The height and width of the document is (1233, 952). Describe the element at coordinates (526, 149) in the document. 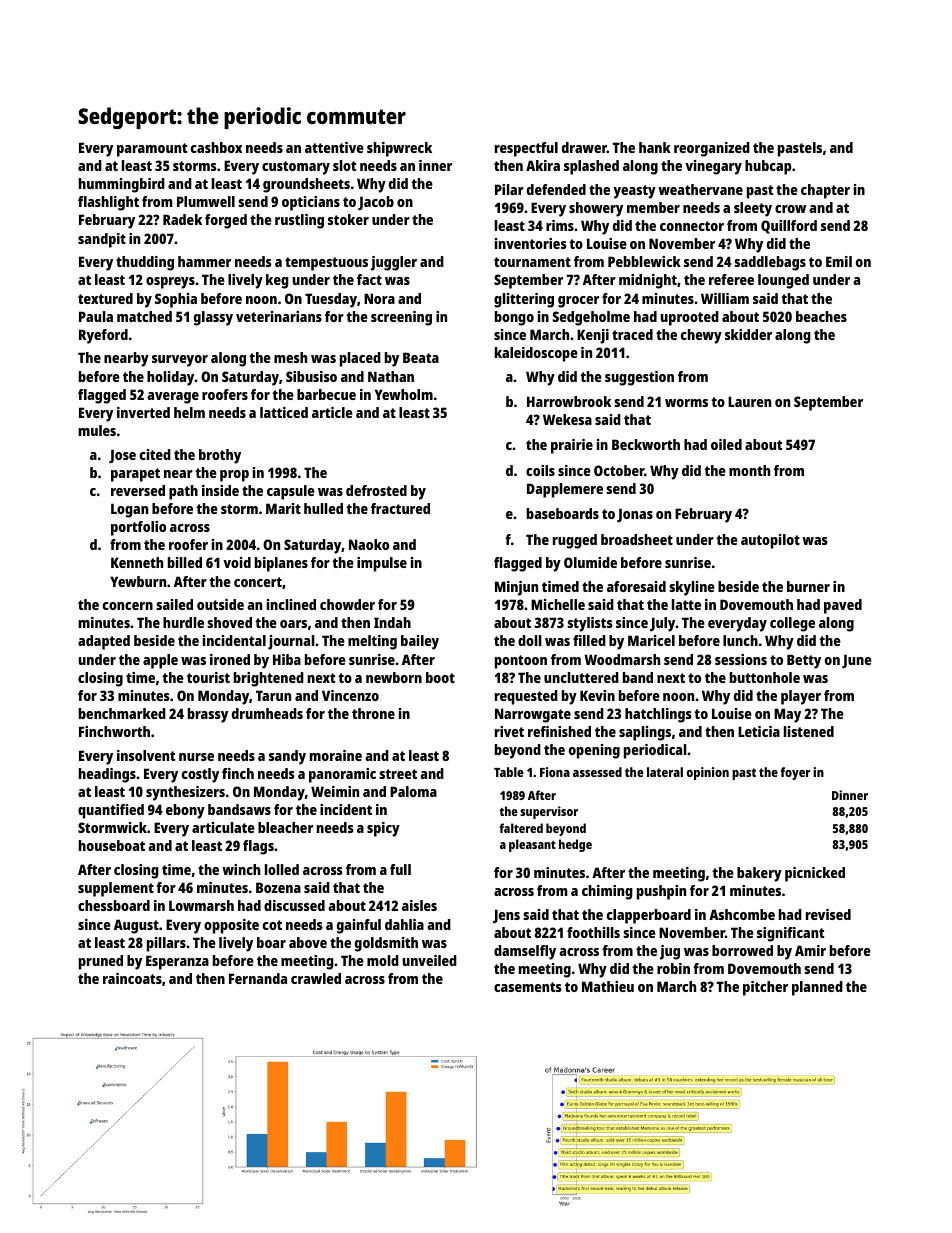

I see `respectful` at that location.
